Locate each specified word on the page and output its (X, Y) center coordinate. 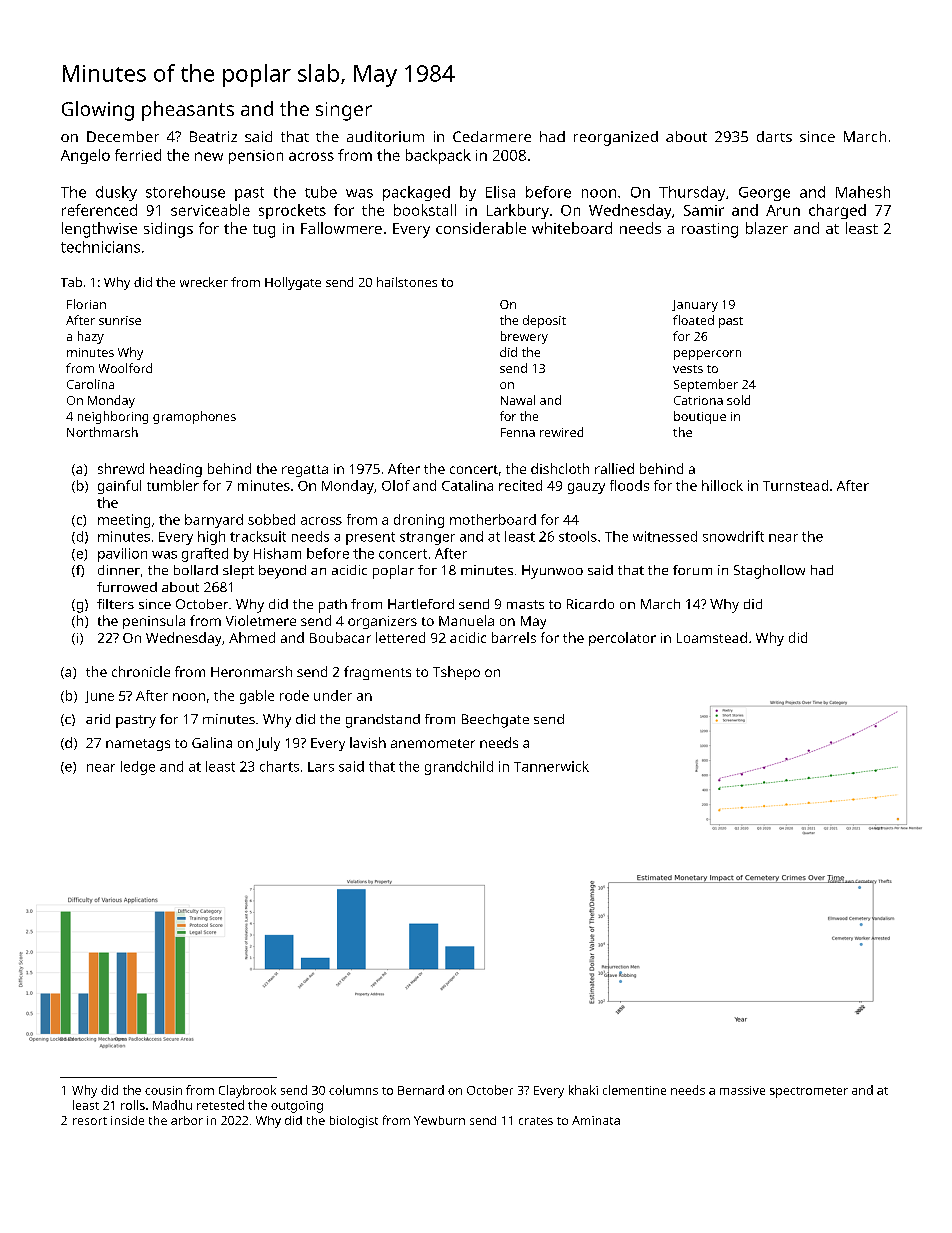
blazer (767, 228)
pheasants (188, 111)
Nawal (518, 400)
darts (774, 136)
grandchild (459, 768)
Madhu (172, 1105)
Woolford (125, 368)
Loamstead (712, 637)
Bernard (421, 1090)
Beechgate (495, 721)
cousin (163, 1090)
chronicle (141, 671)
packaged (416, 193)
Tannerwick (551, 766)
